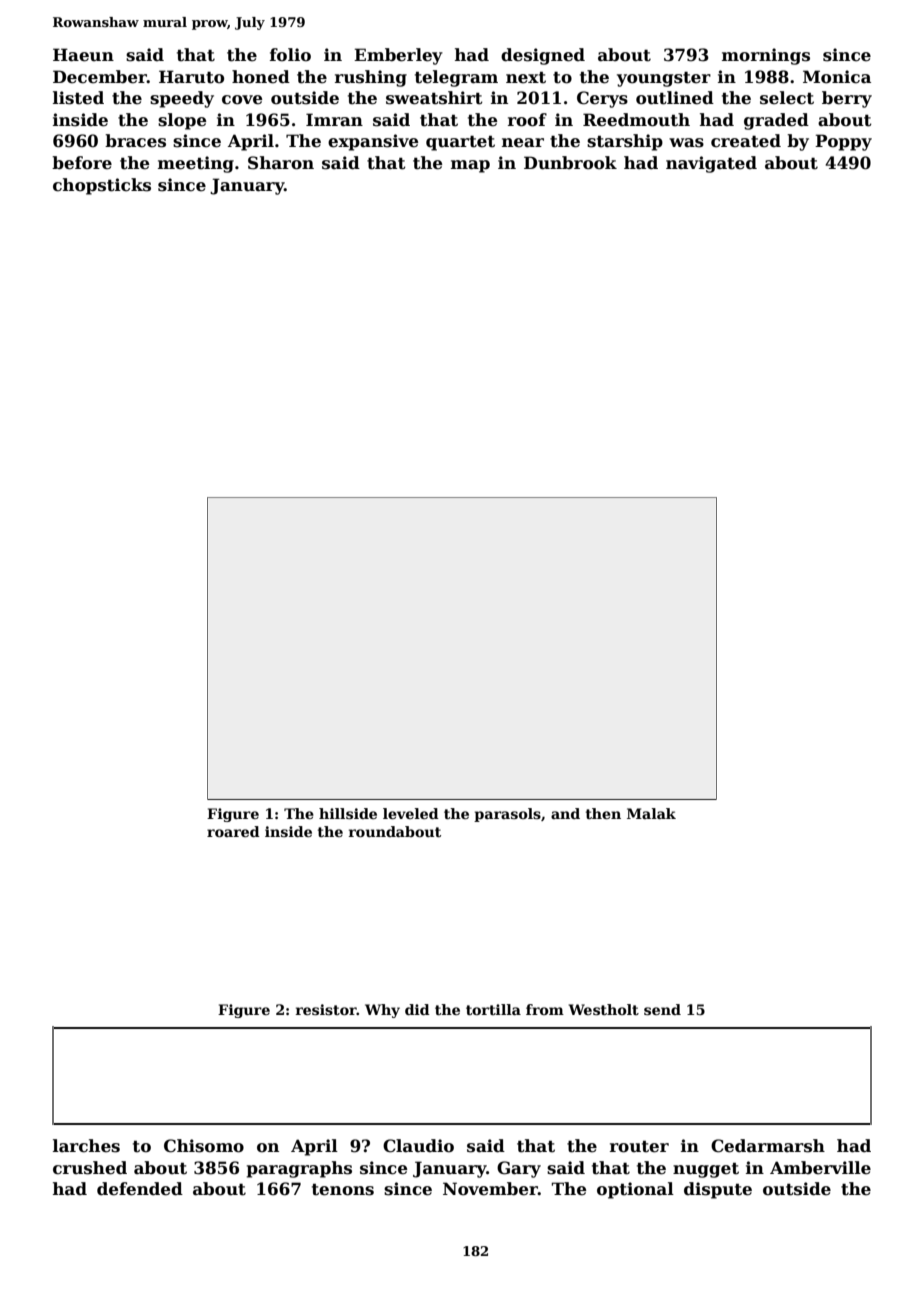 This page has width=924, height=1308. What do you see at coordinates (90, 1168) in the page?
I see `crushed` at bounding box center [90, 1168].
